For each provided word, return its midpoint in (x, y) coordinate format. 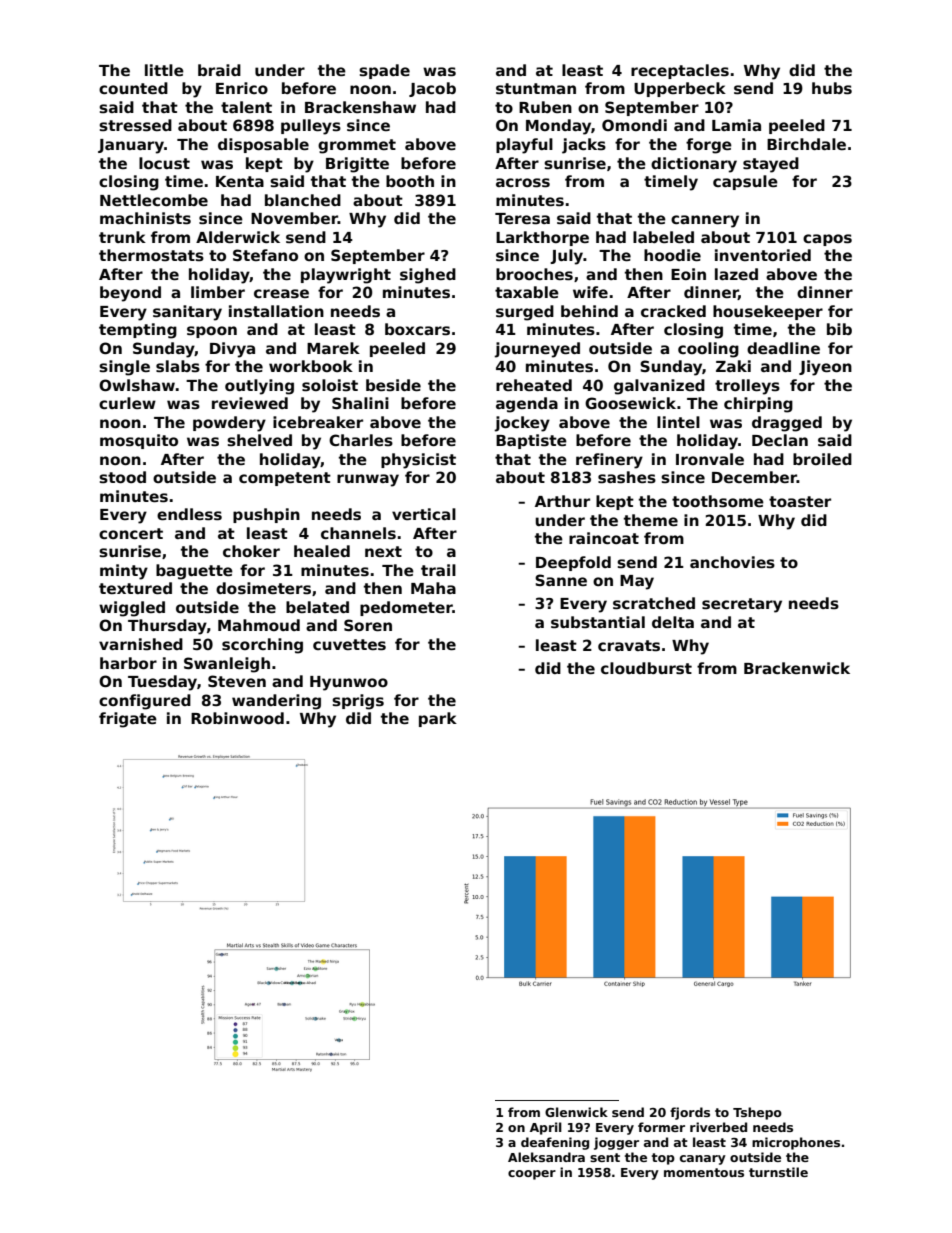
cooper (532, 1175)
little (164, 70)
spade (384, 71)
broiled (822, 459)
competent (285, 479)
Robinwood (237, 718)
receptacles (680, 71)
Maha (433, 588)
